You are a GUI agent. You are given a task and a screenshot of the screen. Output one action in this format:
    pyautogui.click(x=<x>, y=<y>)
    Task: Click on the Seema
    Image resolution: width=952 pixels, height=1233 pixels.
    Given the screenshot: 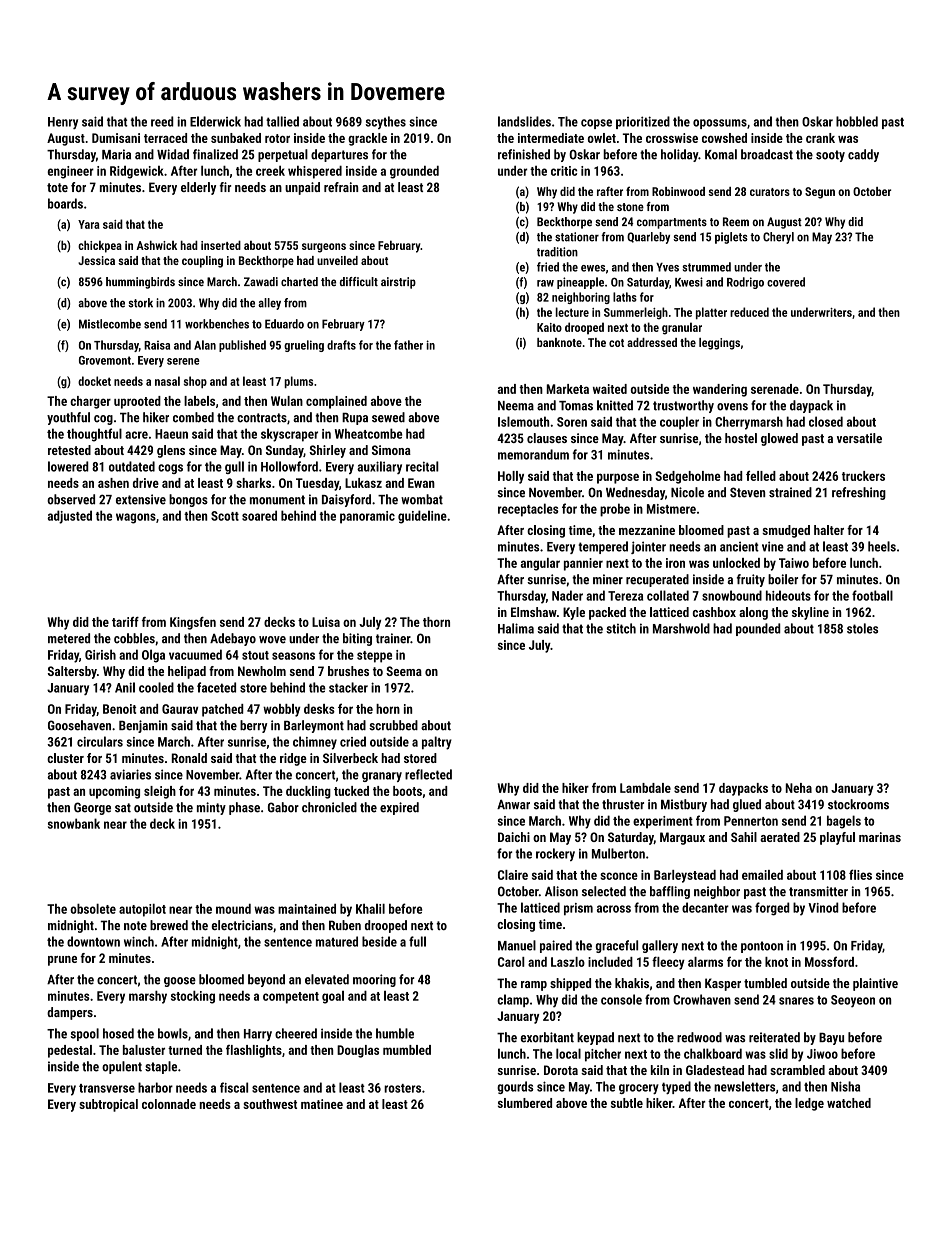 What is the action you would take?
    pyautogui.click(x=404, y=671)
